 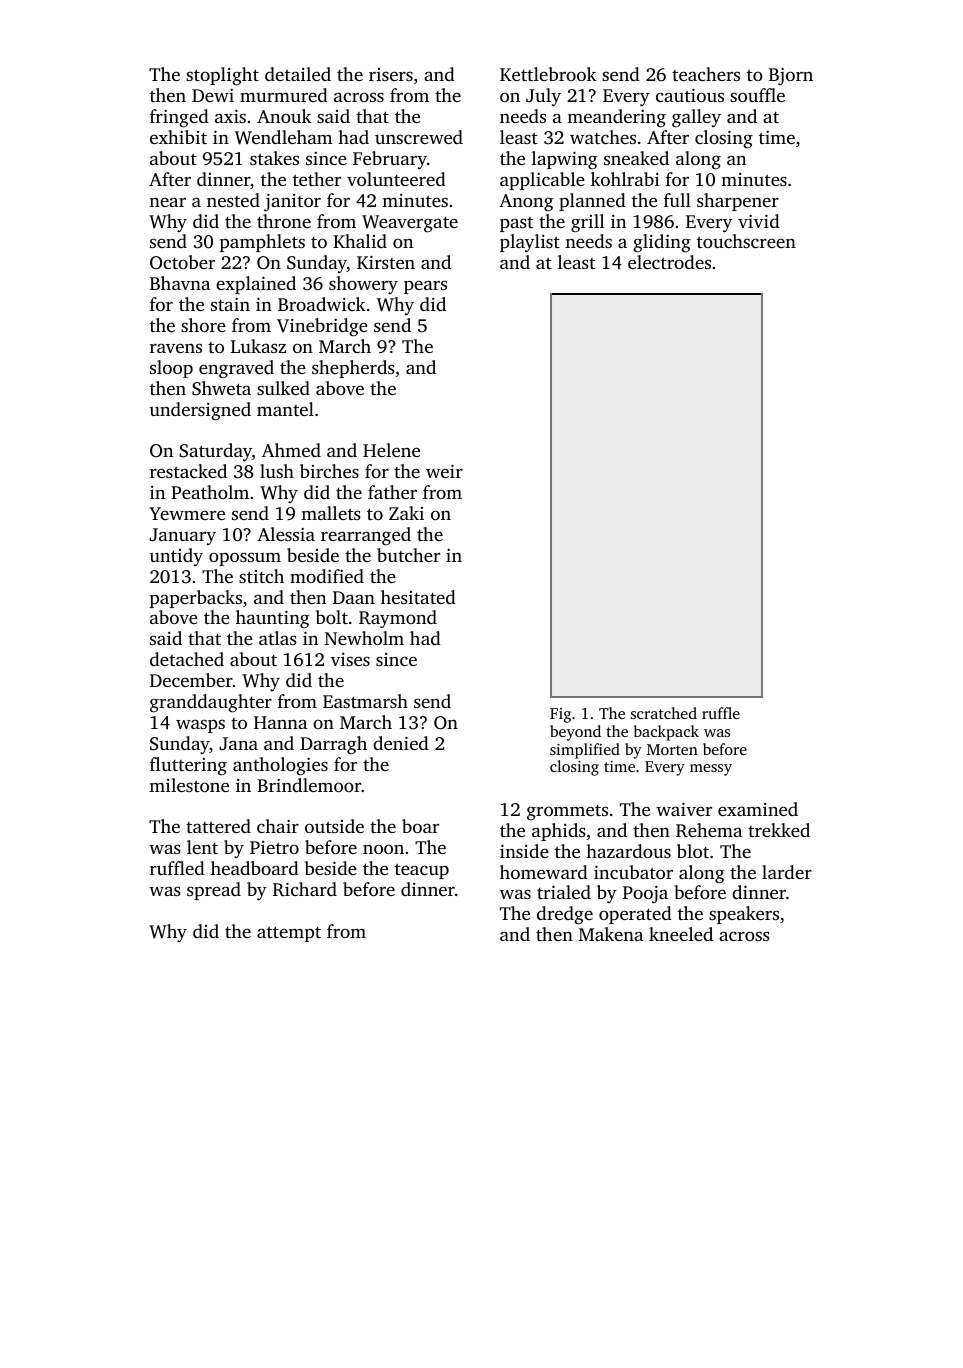 What do you see at coordinates (672, 749) in the document?
I see `Morten` at bounding box center [672, 749].
